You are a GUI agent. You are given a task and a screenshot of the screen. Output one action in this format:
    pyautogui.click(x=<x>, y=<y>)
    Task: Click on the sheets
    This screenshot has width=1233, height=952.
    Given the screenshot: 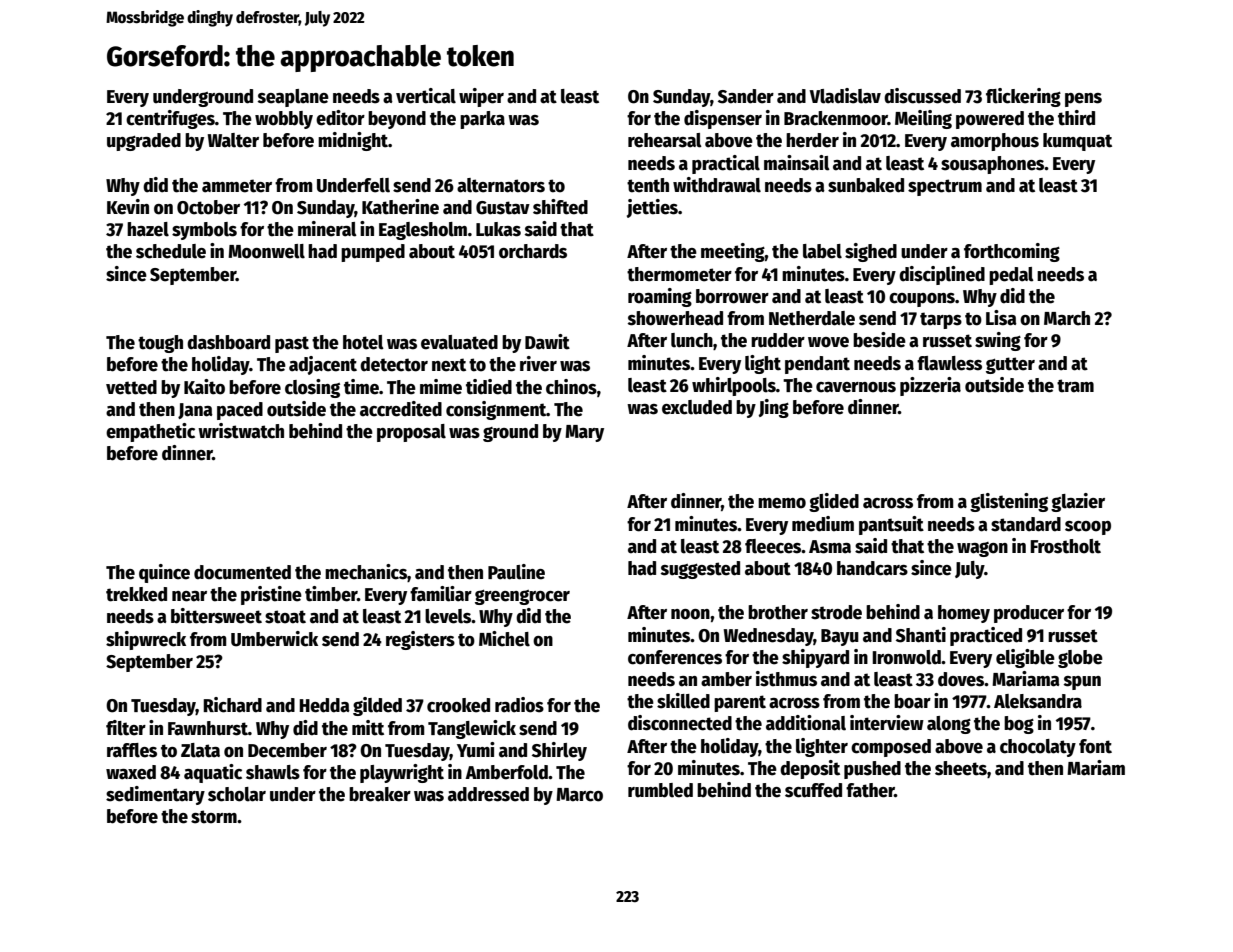 What is the action you would take?
    pyautogui.click(x=961, y=768)
